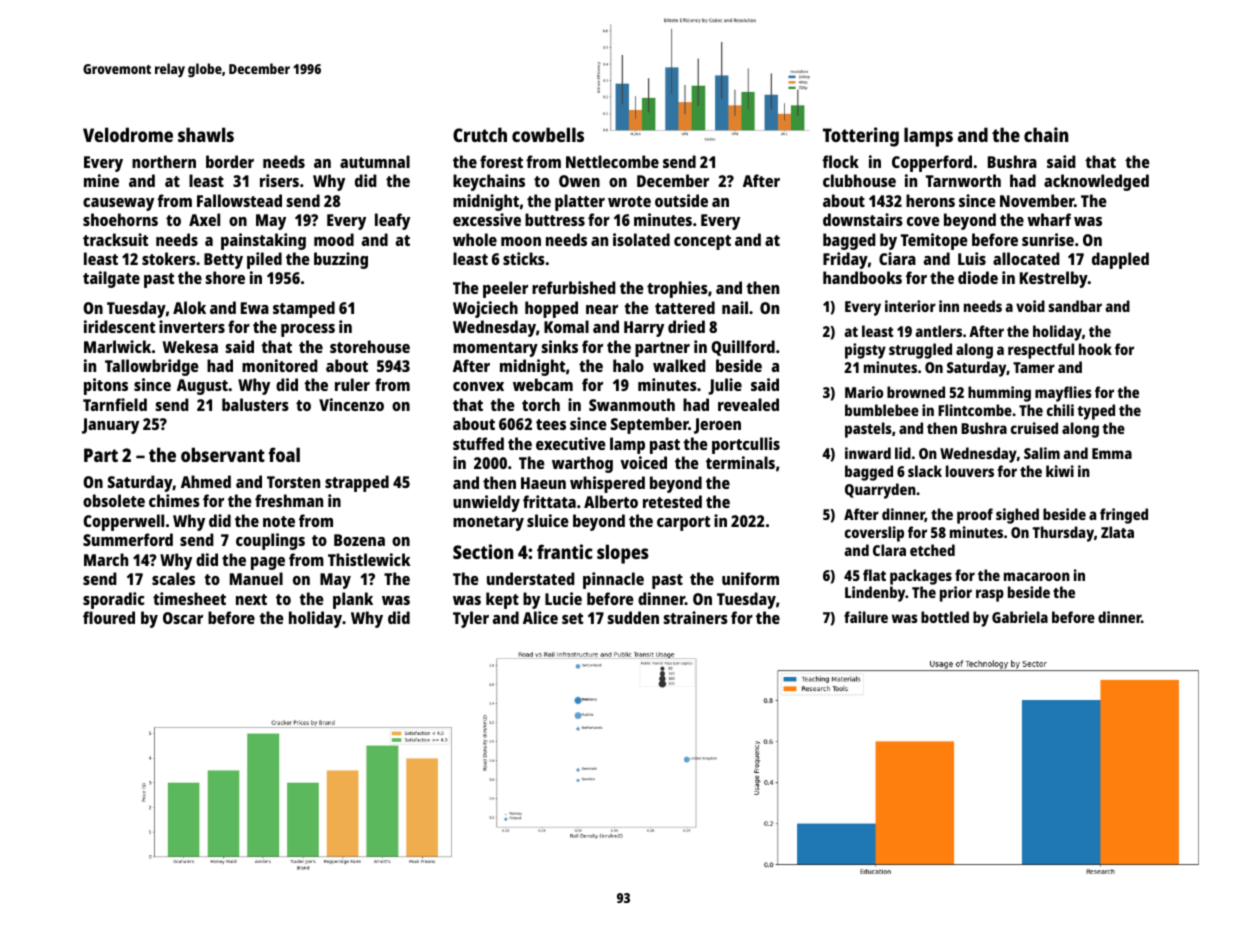  I want to click on concept, so click(702, 242).
